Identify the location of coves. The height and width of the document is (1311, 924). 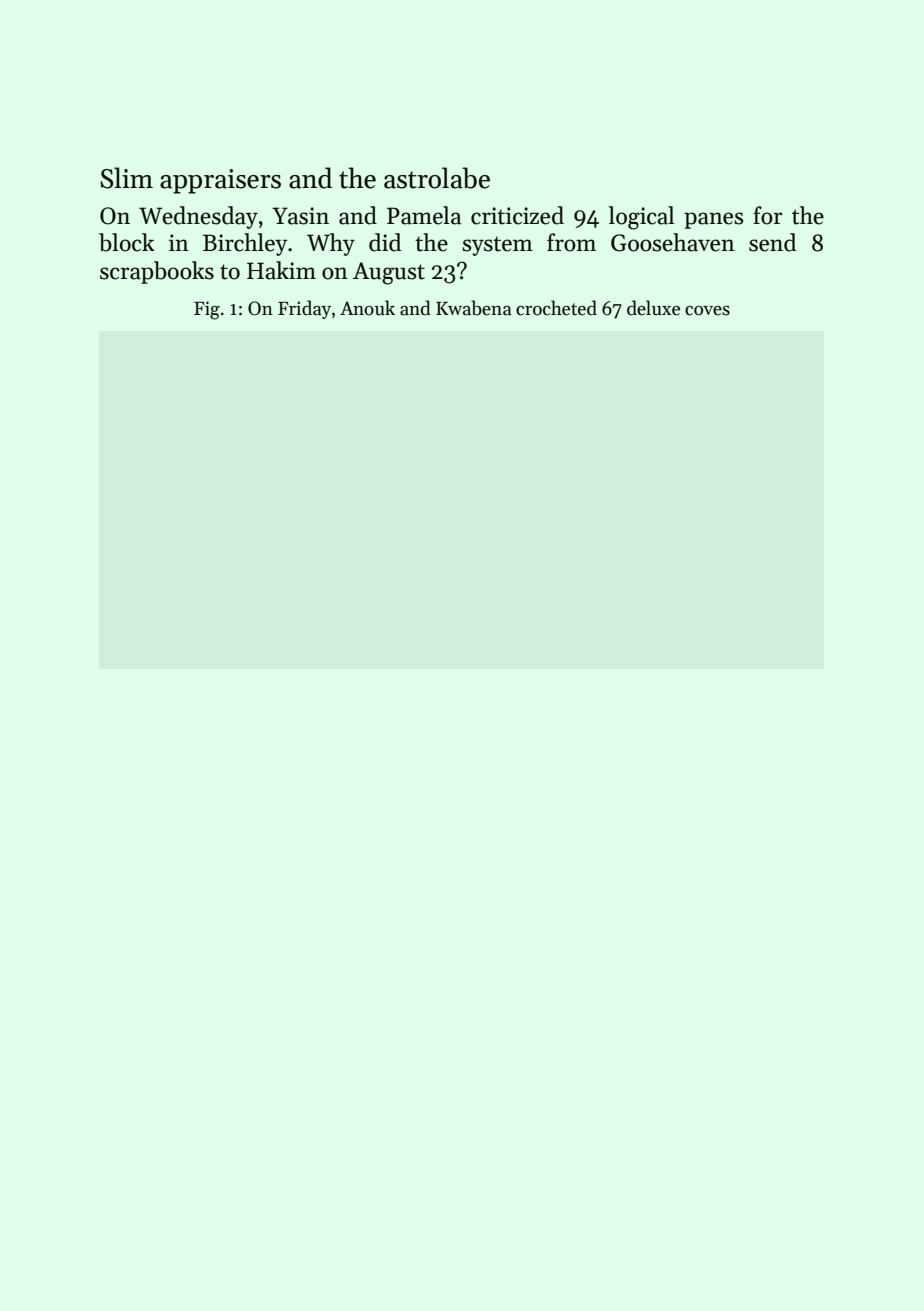
(707, 311).
